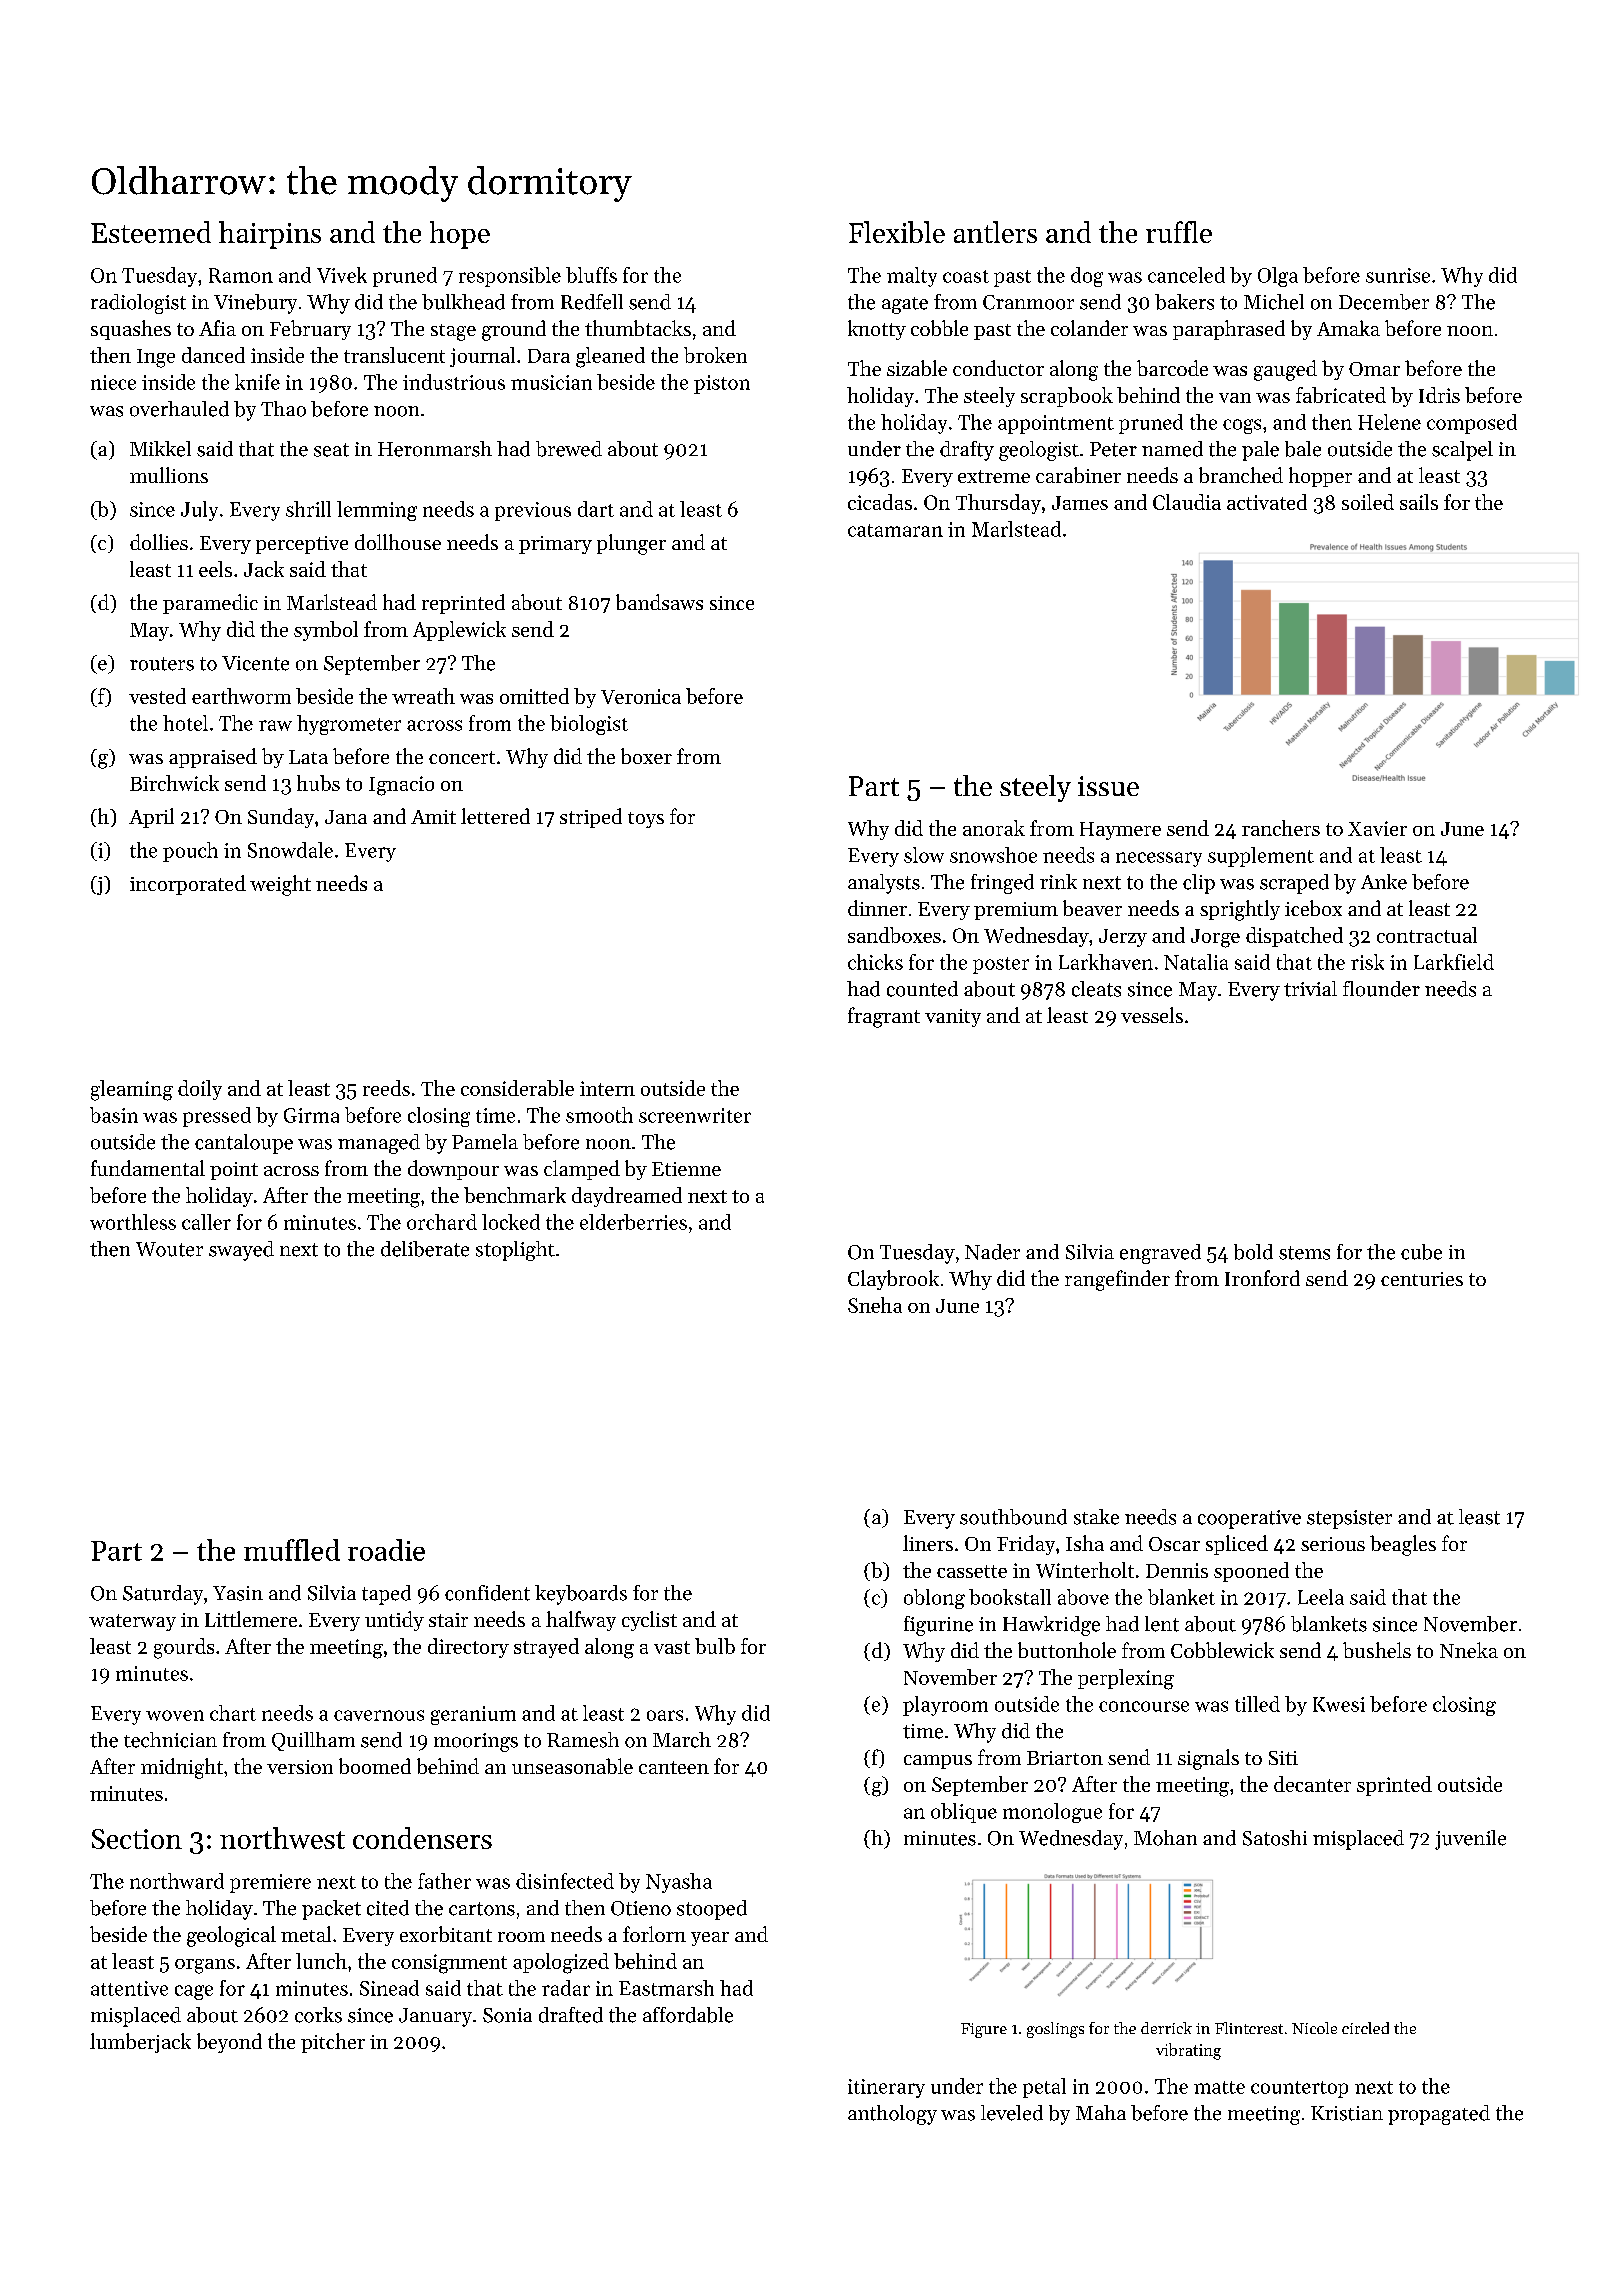  I want to click on Nneka, so click(1469, 1650).
